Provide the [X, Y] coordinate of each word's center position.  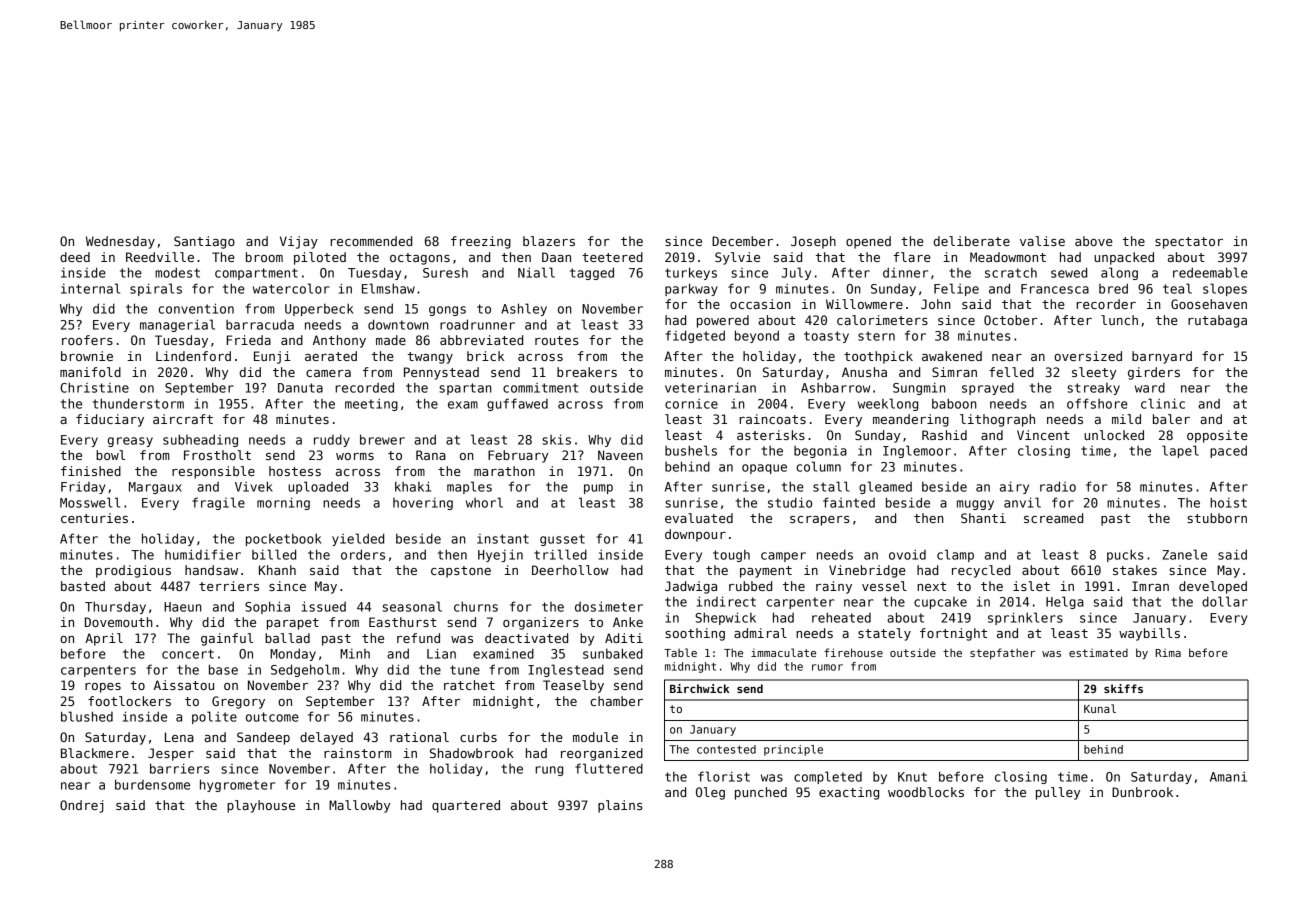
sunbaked [613, 653]
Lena [179, 737]
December [742, 241]
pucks [1125, 555]
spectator [1189, 243]
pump [598, 489]
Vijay [299, 242]
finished [91, 471]
